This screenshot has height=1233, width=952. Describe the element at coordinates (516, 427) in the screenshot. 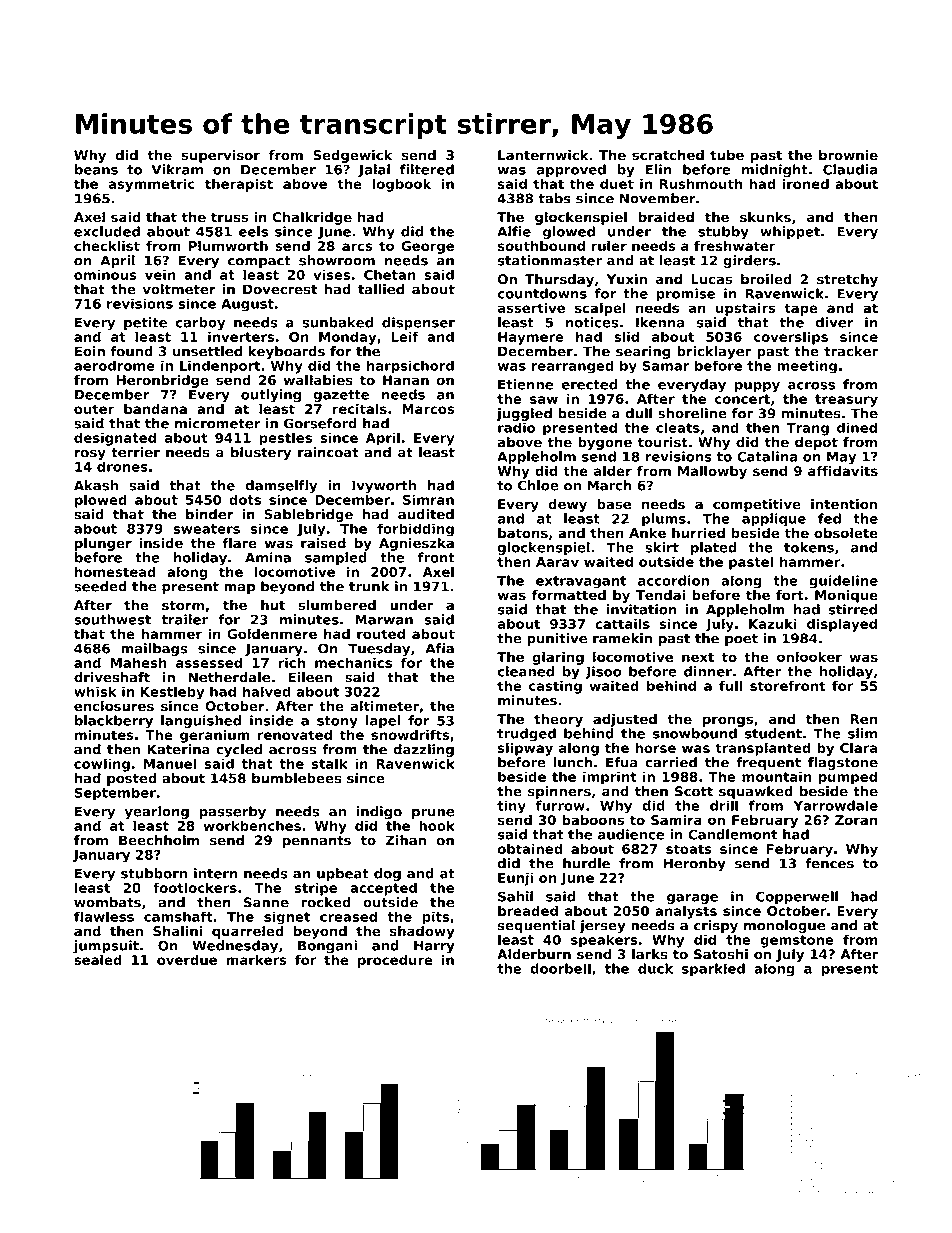

I see `radio` at that location.
